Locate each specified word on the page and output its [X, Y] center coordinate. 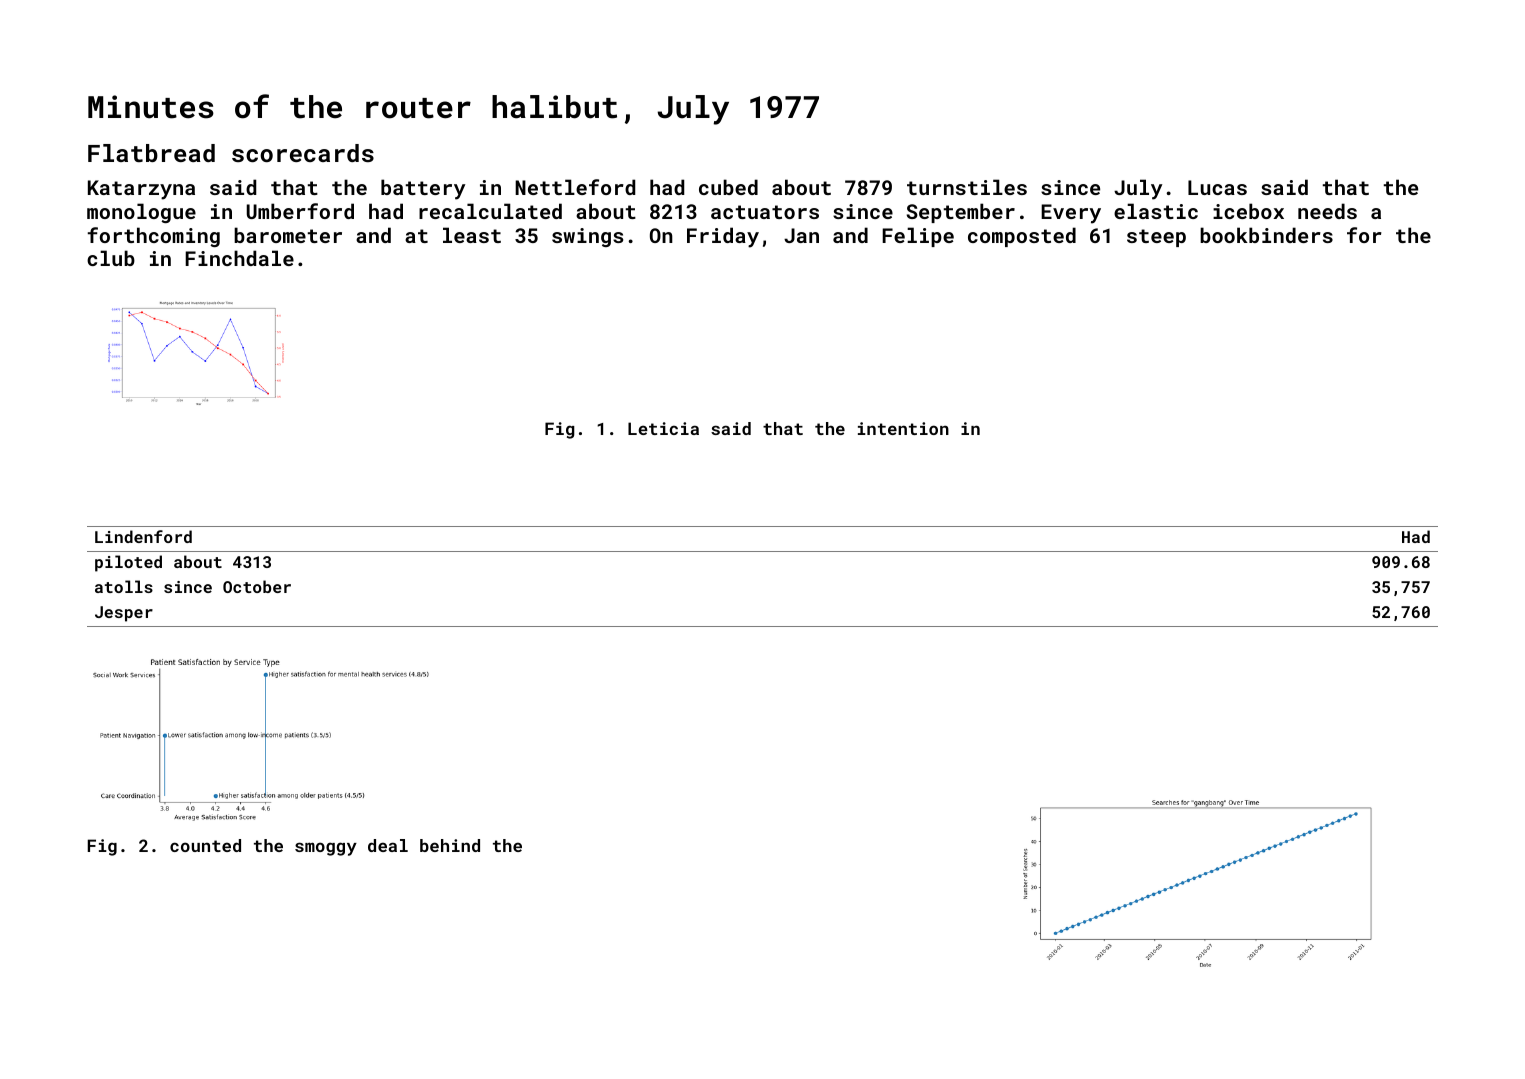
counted [205, 845]
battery [423, 189]
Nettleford [575, 187]
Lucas [1217, 187]
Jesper [124, 614]
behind [450, 845]
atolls [124, 586]
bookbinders [1266, 235]
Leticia [663, 428]
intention [903, 428]
